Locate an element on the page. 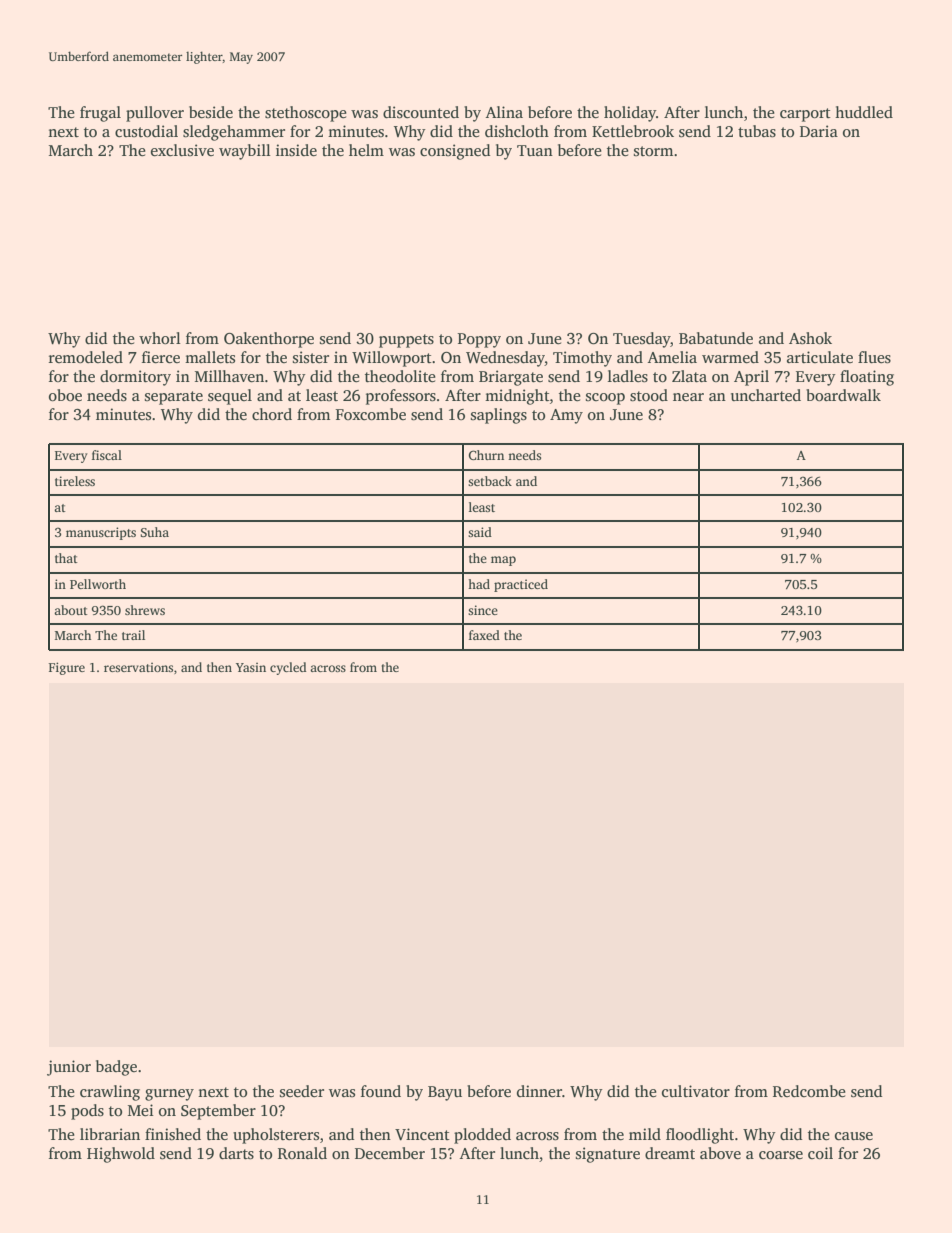 This document has width=952, height=1233. stethoscope is located at coordinates (306, 114).
